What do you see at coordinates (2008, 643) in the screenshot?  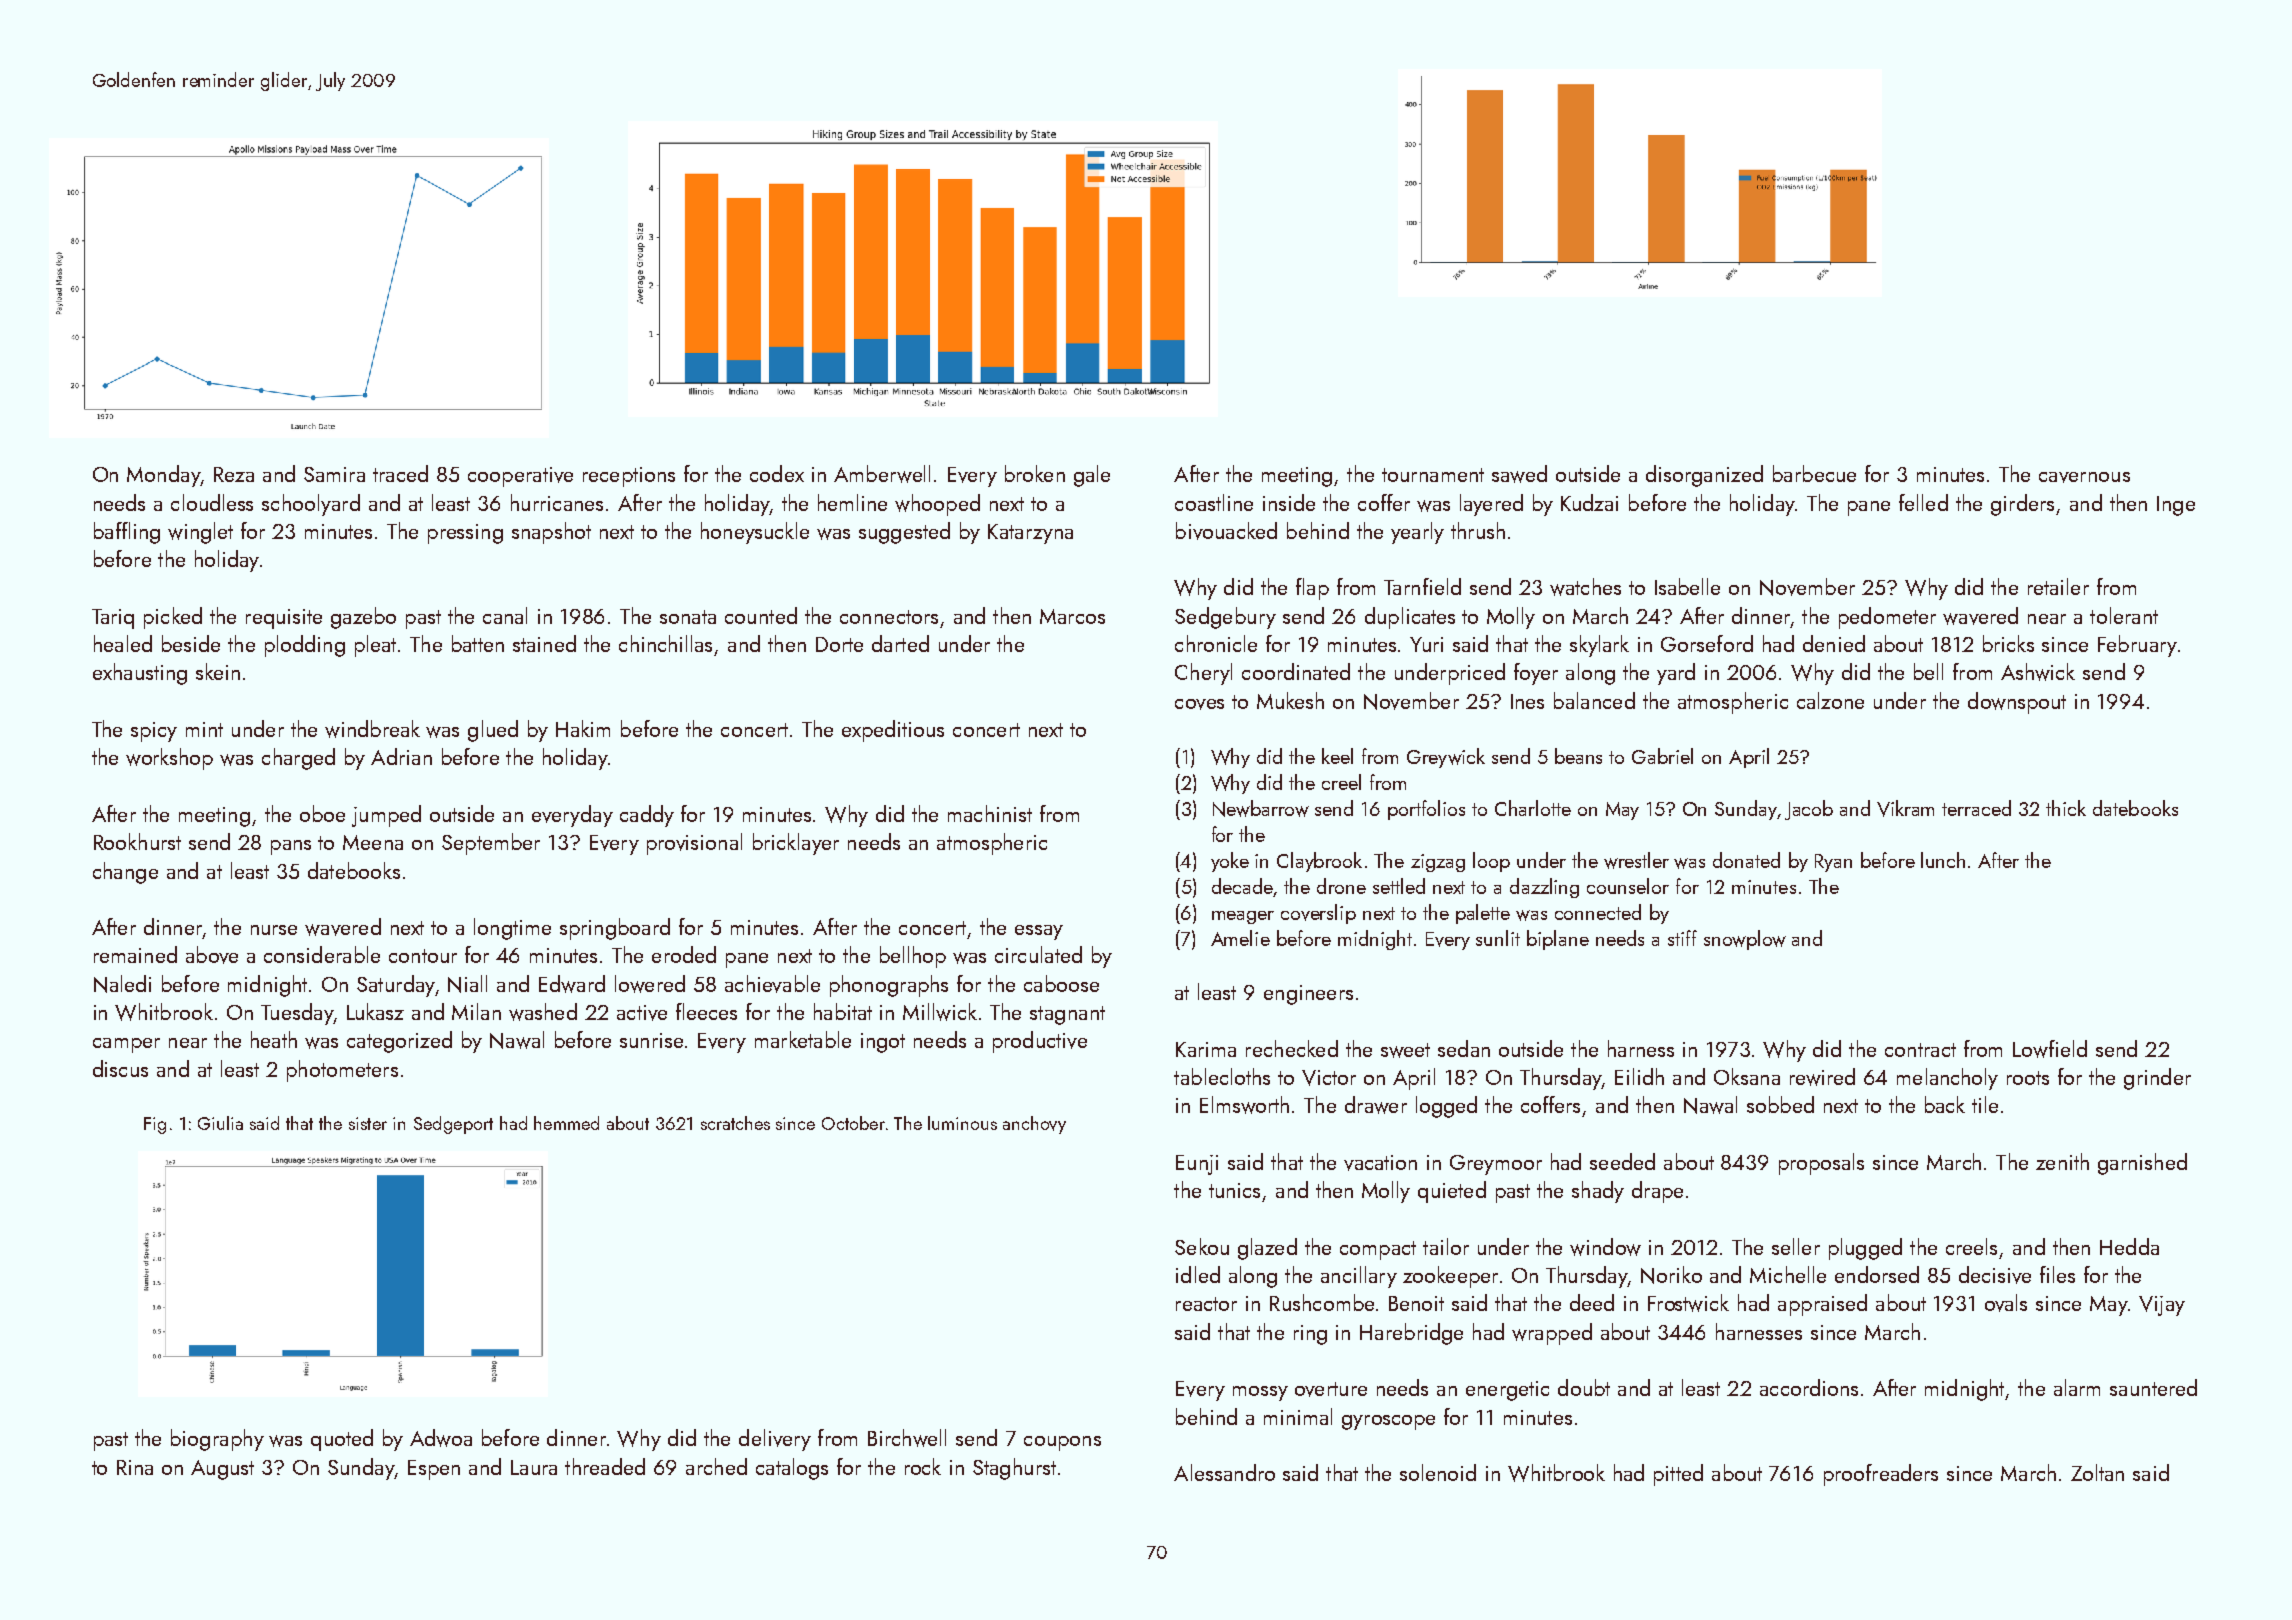 I see `bricks` at bounding box center [2008, 643].
